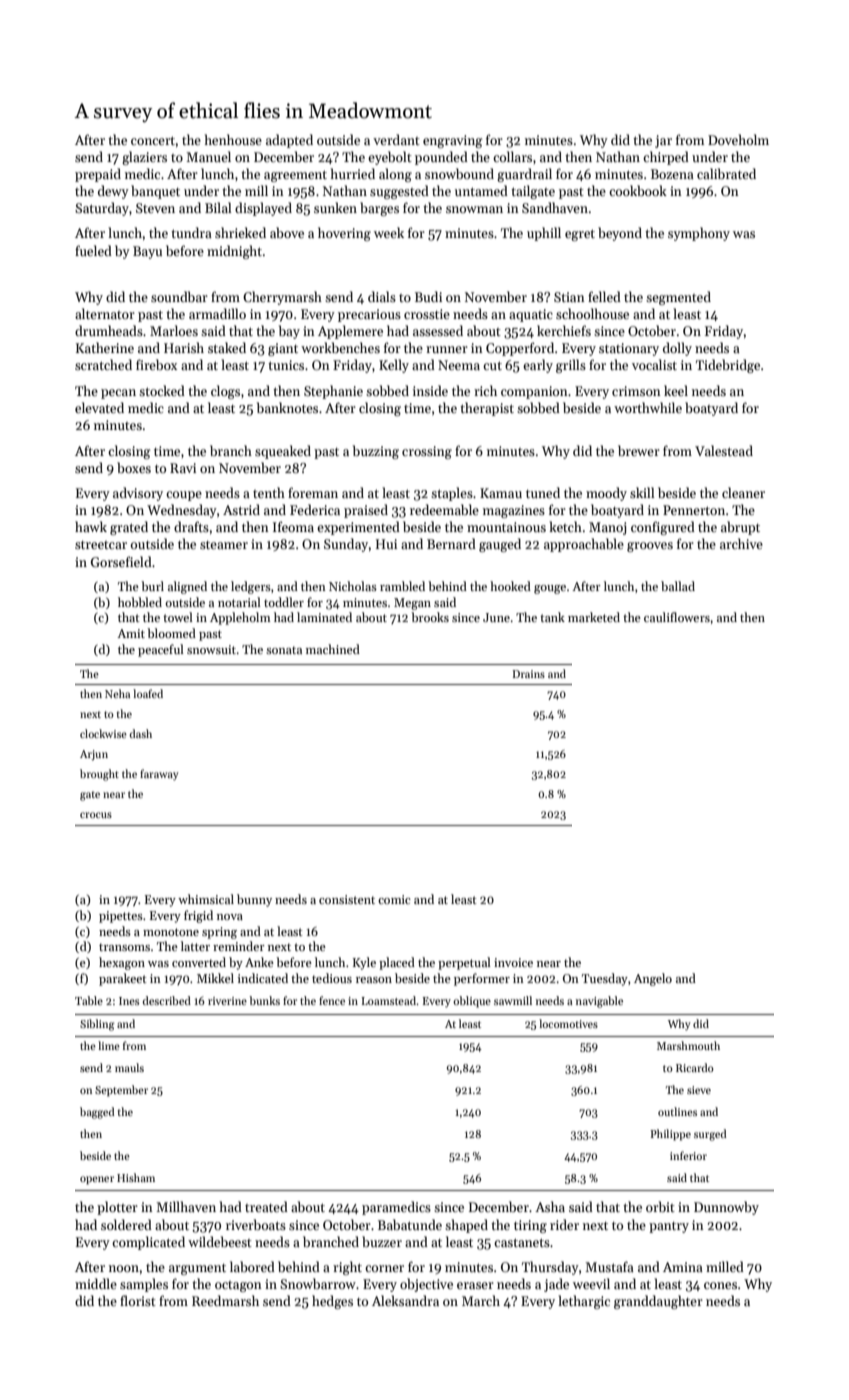  I want to click on henhouse, so click(233, 139).
